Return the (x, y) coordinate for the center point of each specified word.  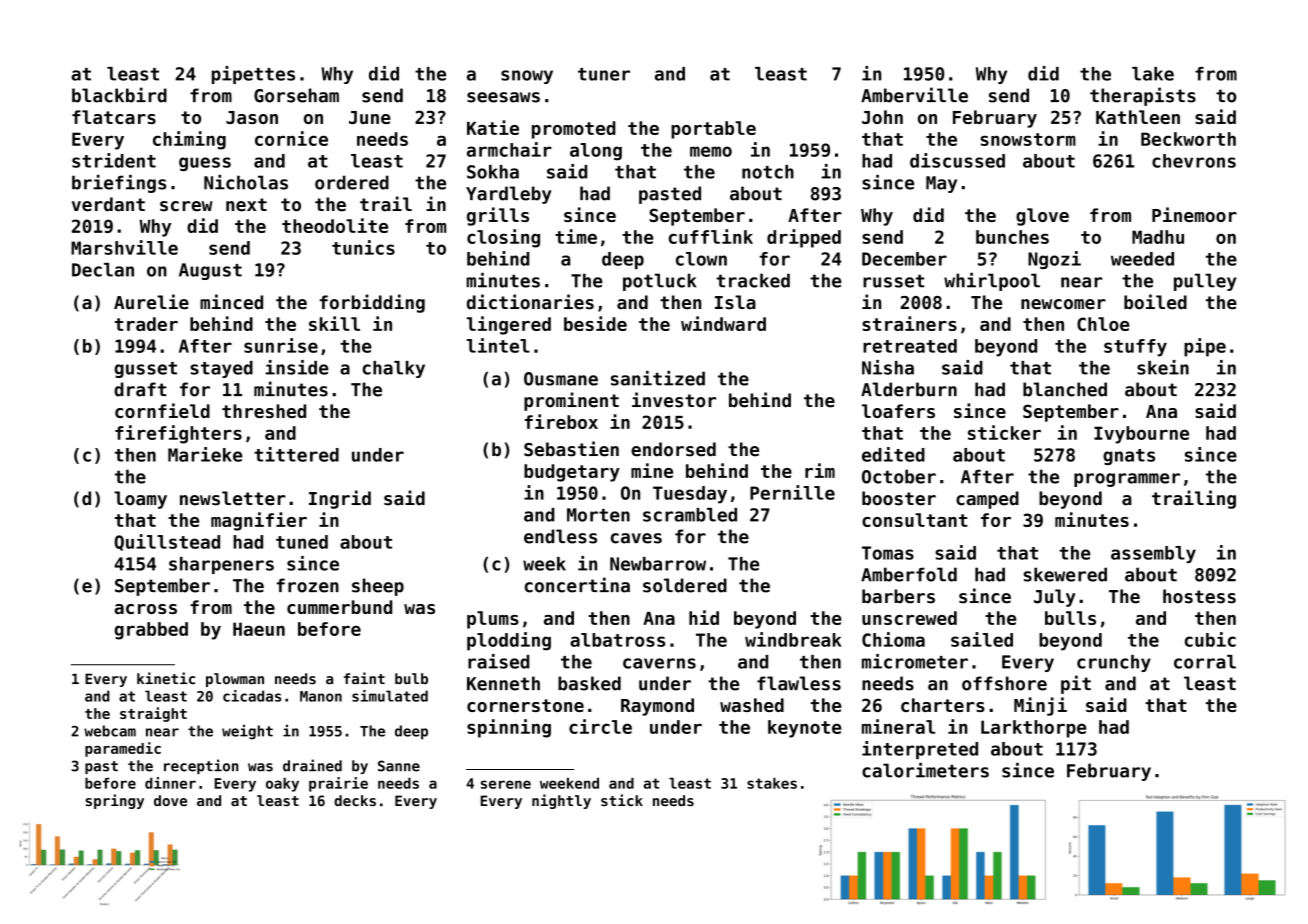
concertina (577, 585)
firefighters (178, 434)
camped (987, 500)
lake (1153, 74)
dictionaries (530, 302)
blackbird (119, 95)
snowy (527, 77)
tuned (302, 542)
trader (146, 324)
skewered (1065, 574)
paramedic (123, 749)
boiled (1155, 302)
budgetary (572, 473)
